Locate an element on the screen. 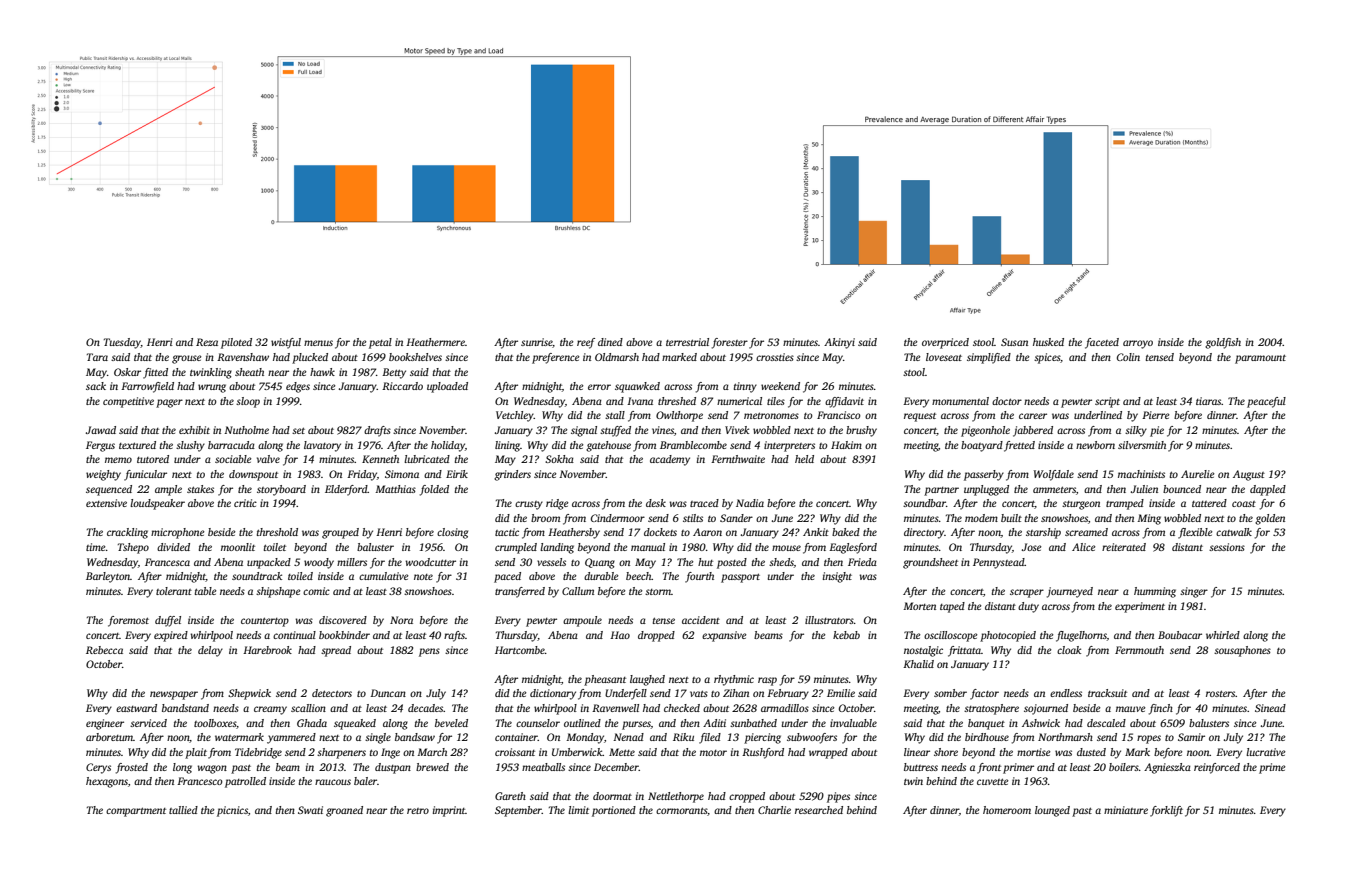 This screenshot has height=887, width=1372. lining is located at coordinates (507, 446).
